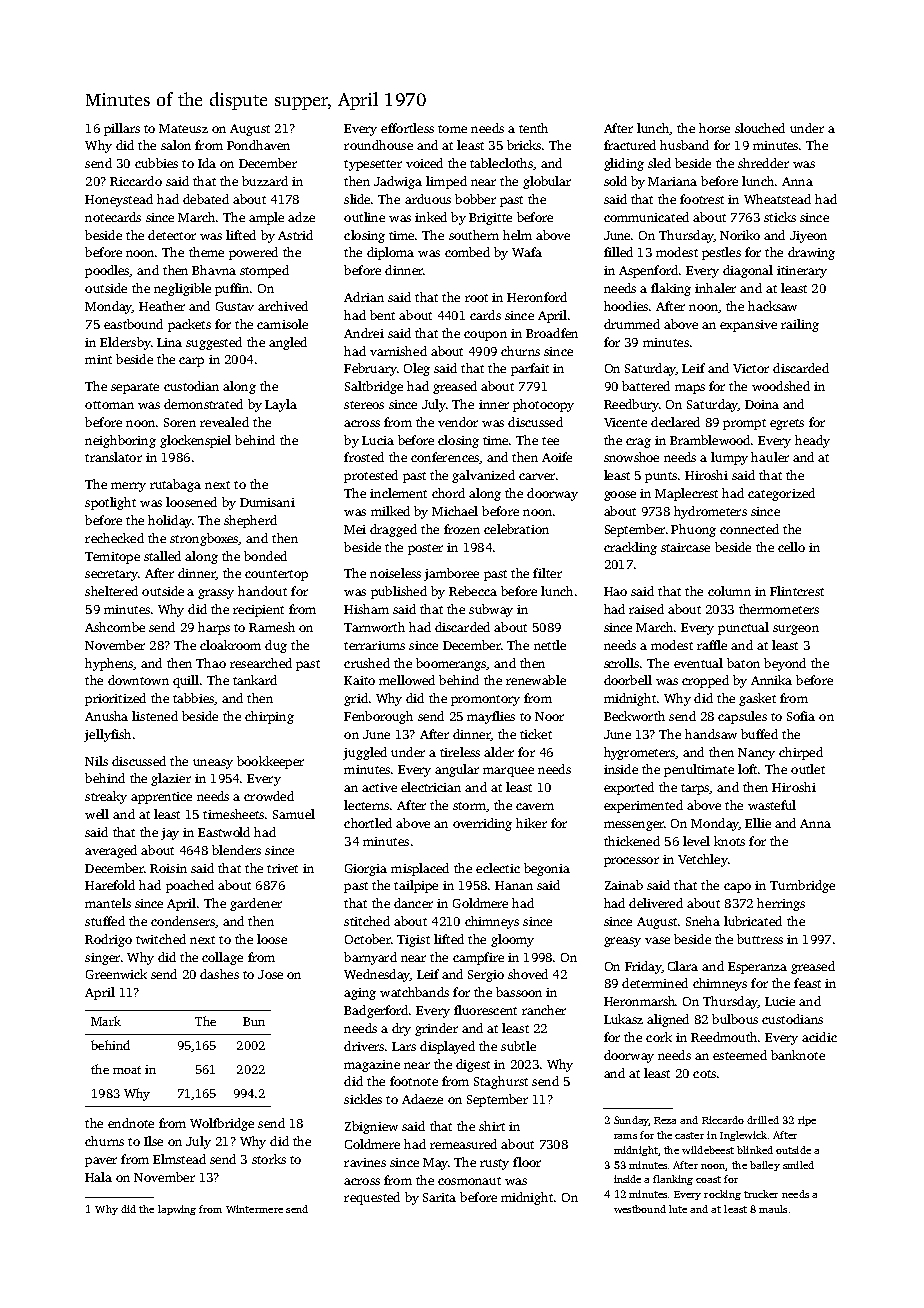 This screenshot has width=924, height=1308. What do you see at coordinates (107, 271) in the screenshot?
I see `poodles` at bounding box center [107, 271].
